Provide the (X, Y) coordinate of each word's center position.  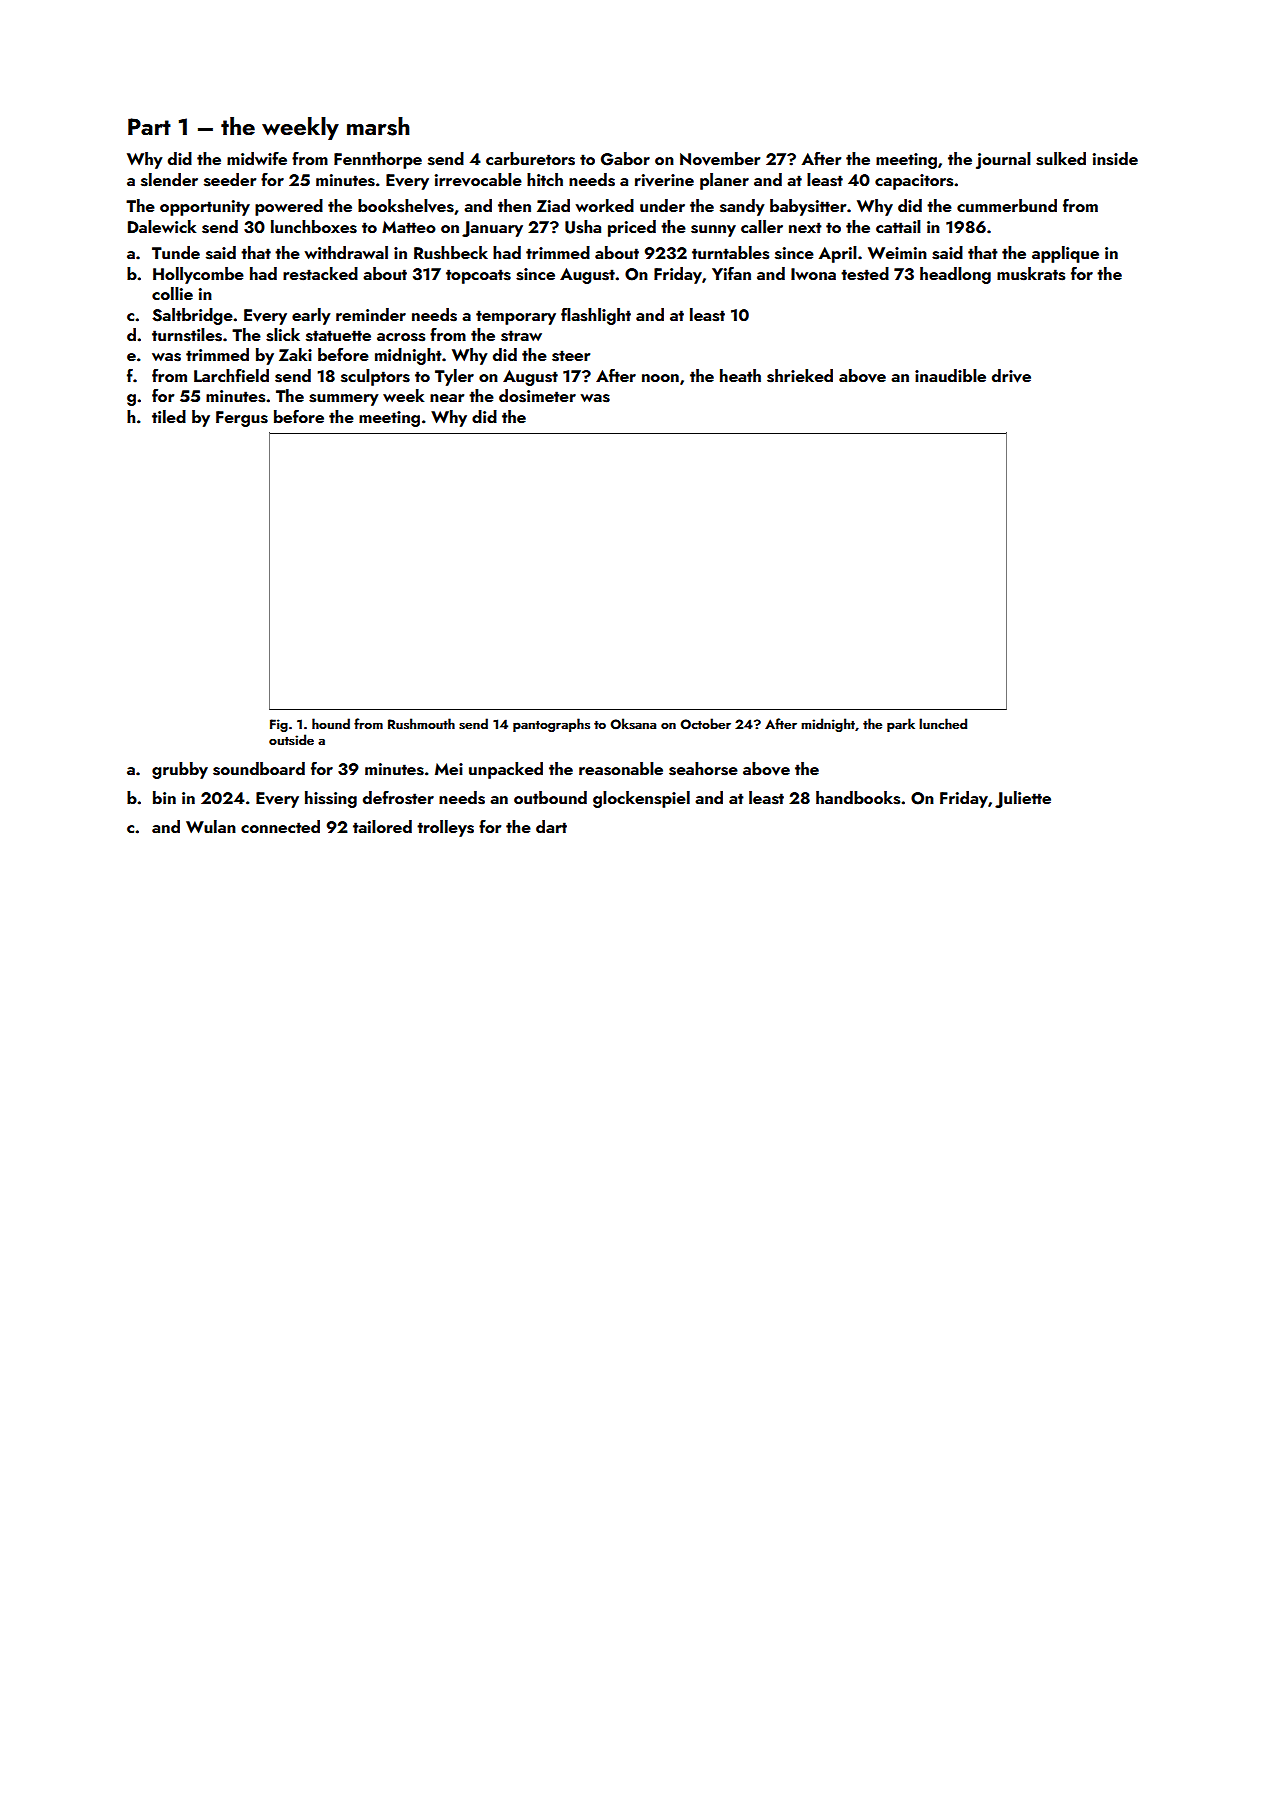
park (901, 725)
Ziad (553, 205)
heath (740, 375)
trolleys (445, 828)
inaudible (950, 375)
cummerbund (1007, 205)
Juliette (1023, 799)
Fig (279, 725)
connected (280, 826)
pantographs (551, 725)
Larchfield (231, 375)
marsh (378, 126)
